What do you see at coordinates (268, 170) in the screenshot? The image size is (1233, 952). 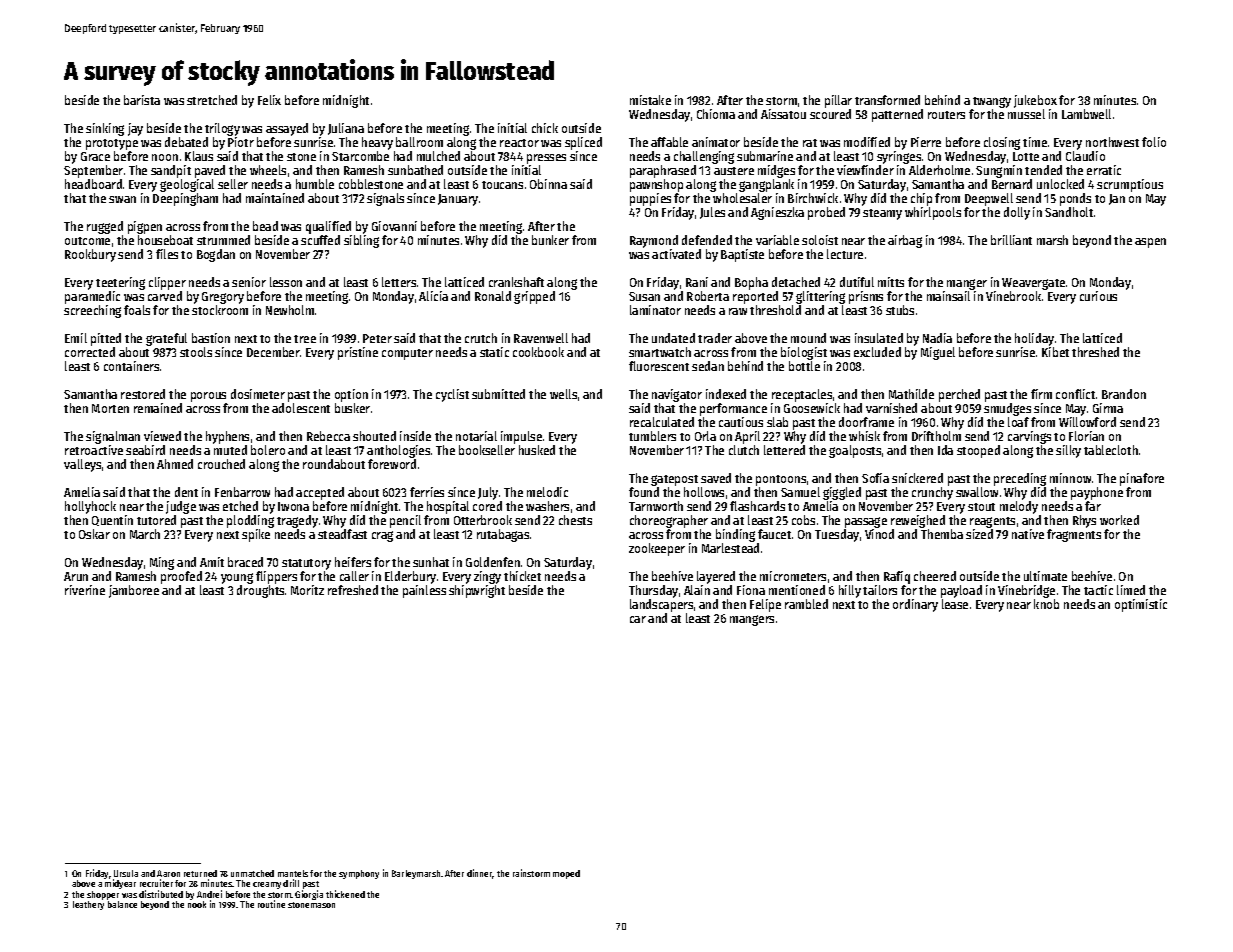 I see `wheels` at bounding box center [268, 170].
